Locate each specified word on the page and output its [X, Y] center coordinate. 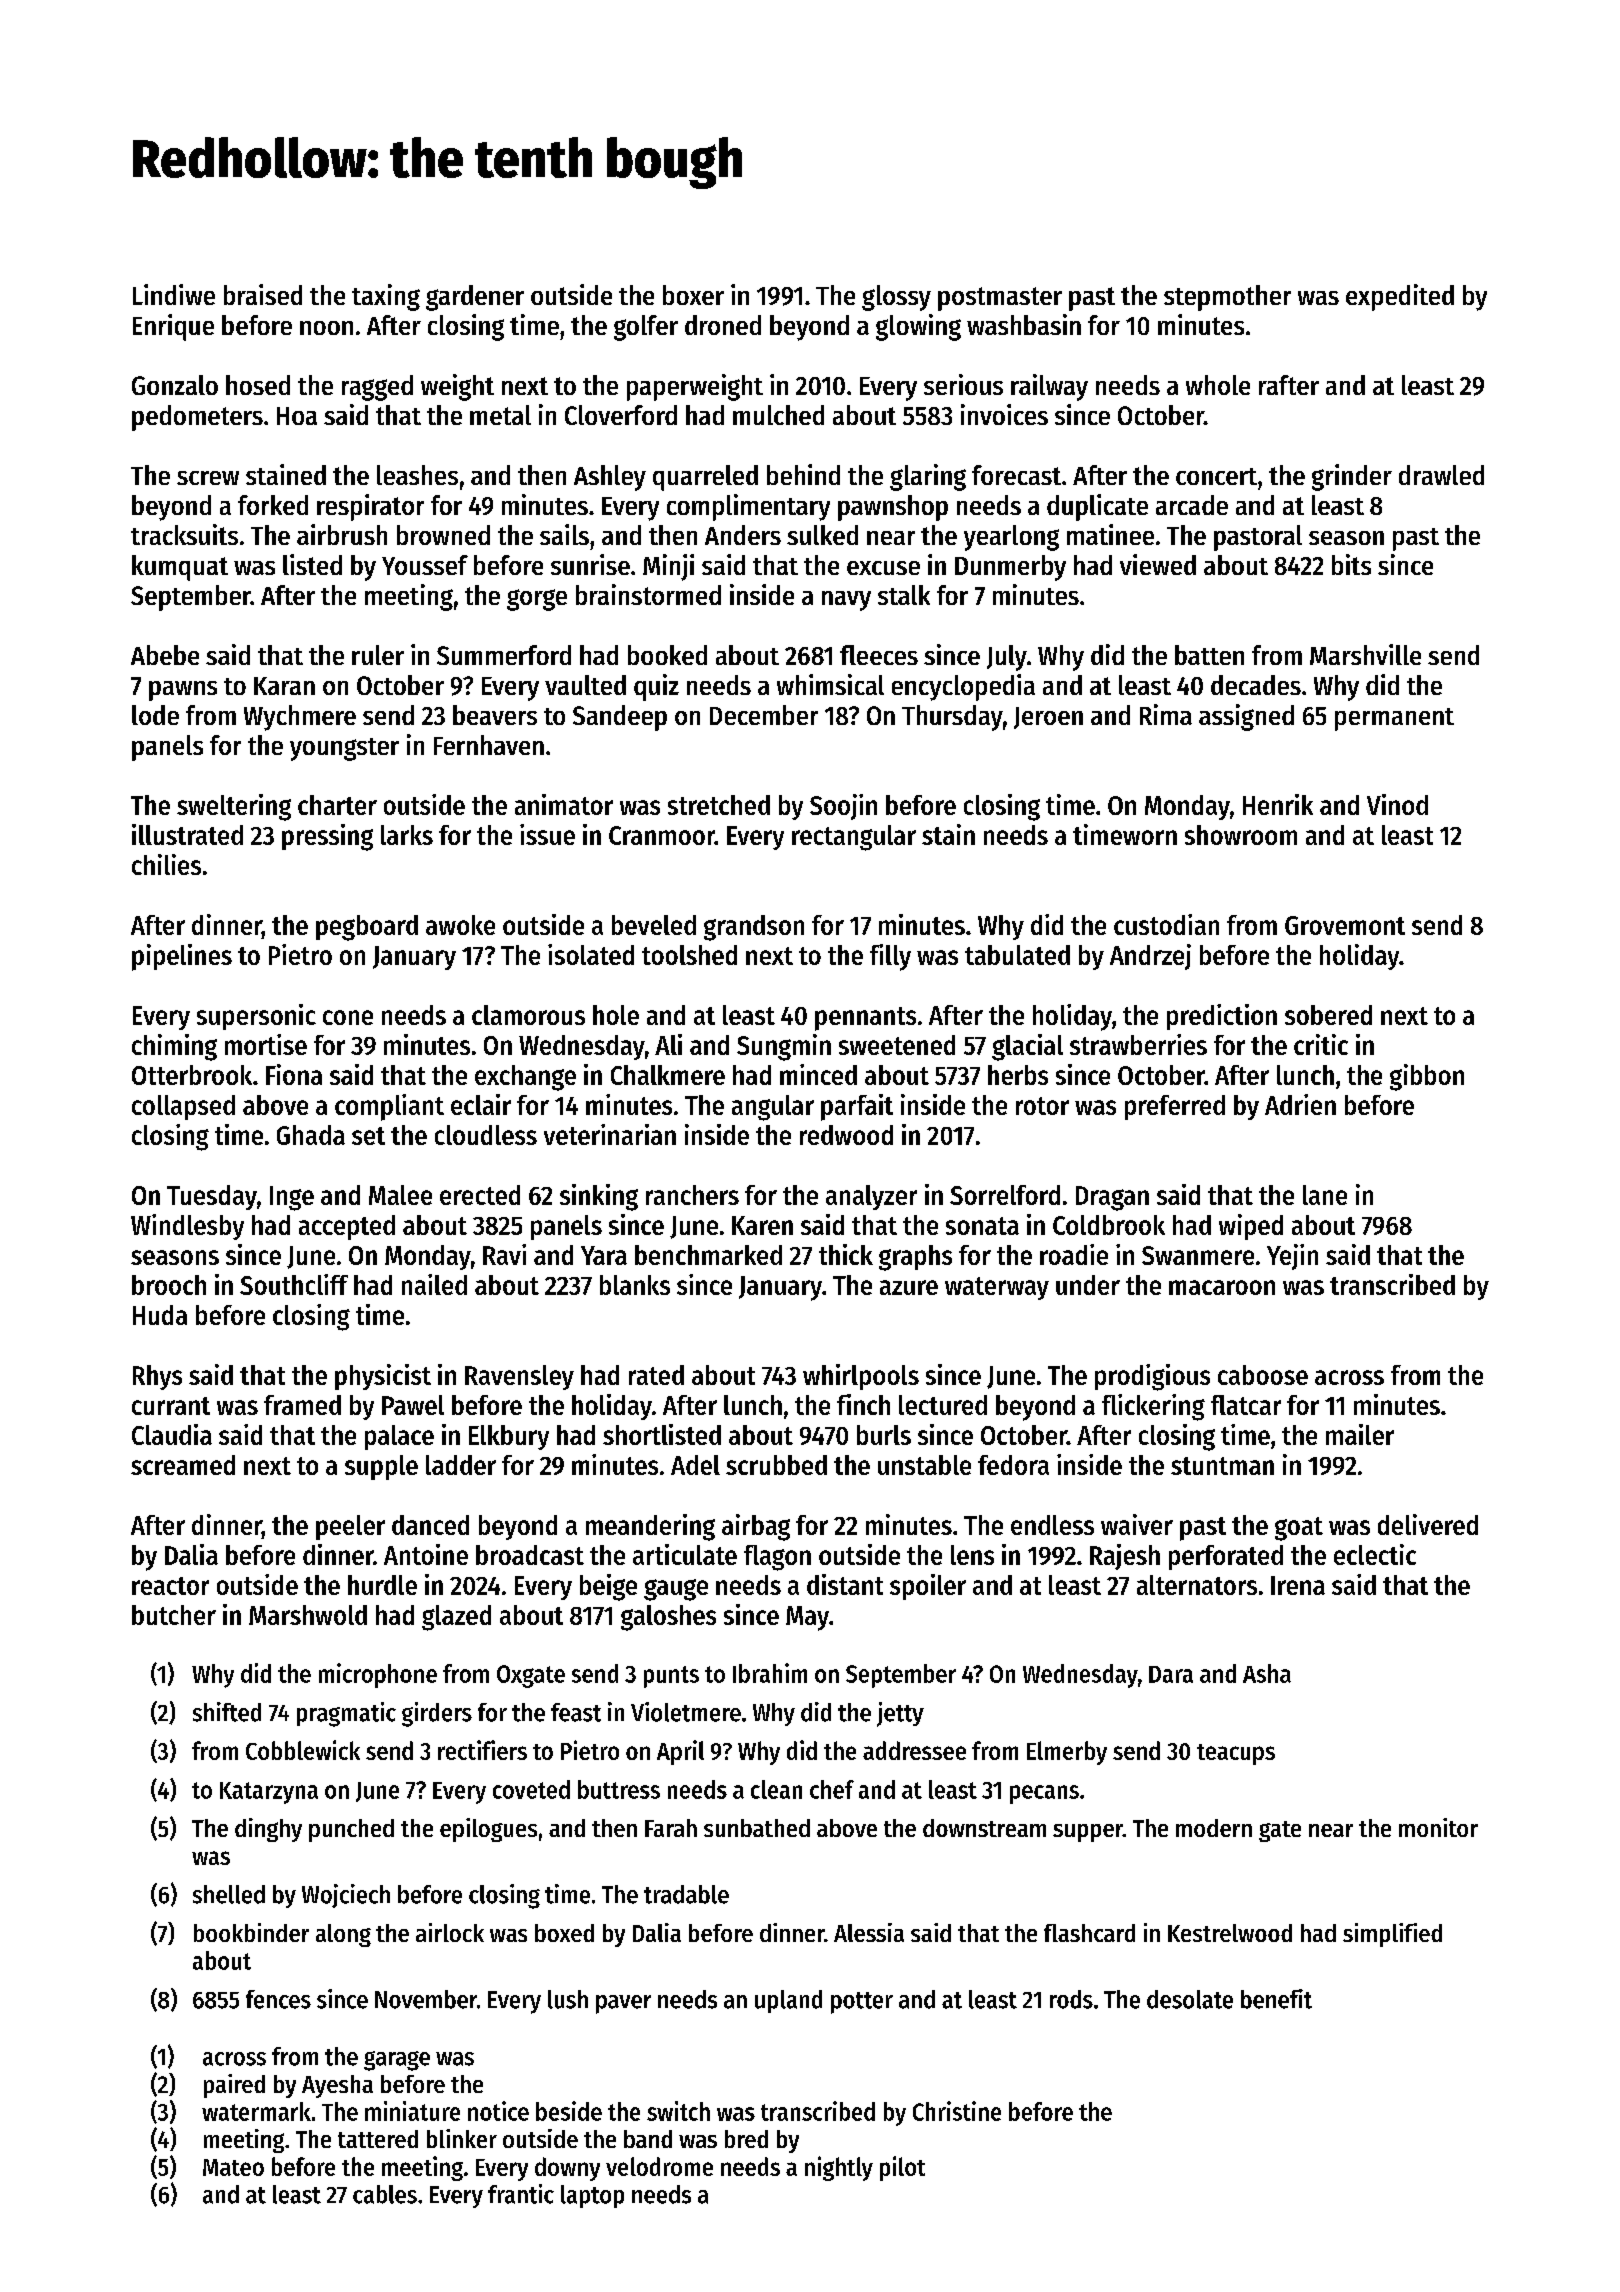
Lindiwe [174, 294]
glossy [896, 298]
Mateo [233, 2167]
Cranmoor [662, 835]
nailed [434, 1284]
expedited [1400, 297]
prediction [1222, 1017]
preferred [1175, 1107]
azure [909, 1287]
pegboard [367, 928]
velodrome [659, 2166]
